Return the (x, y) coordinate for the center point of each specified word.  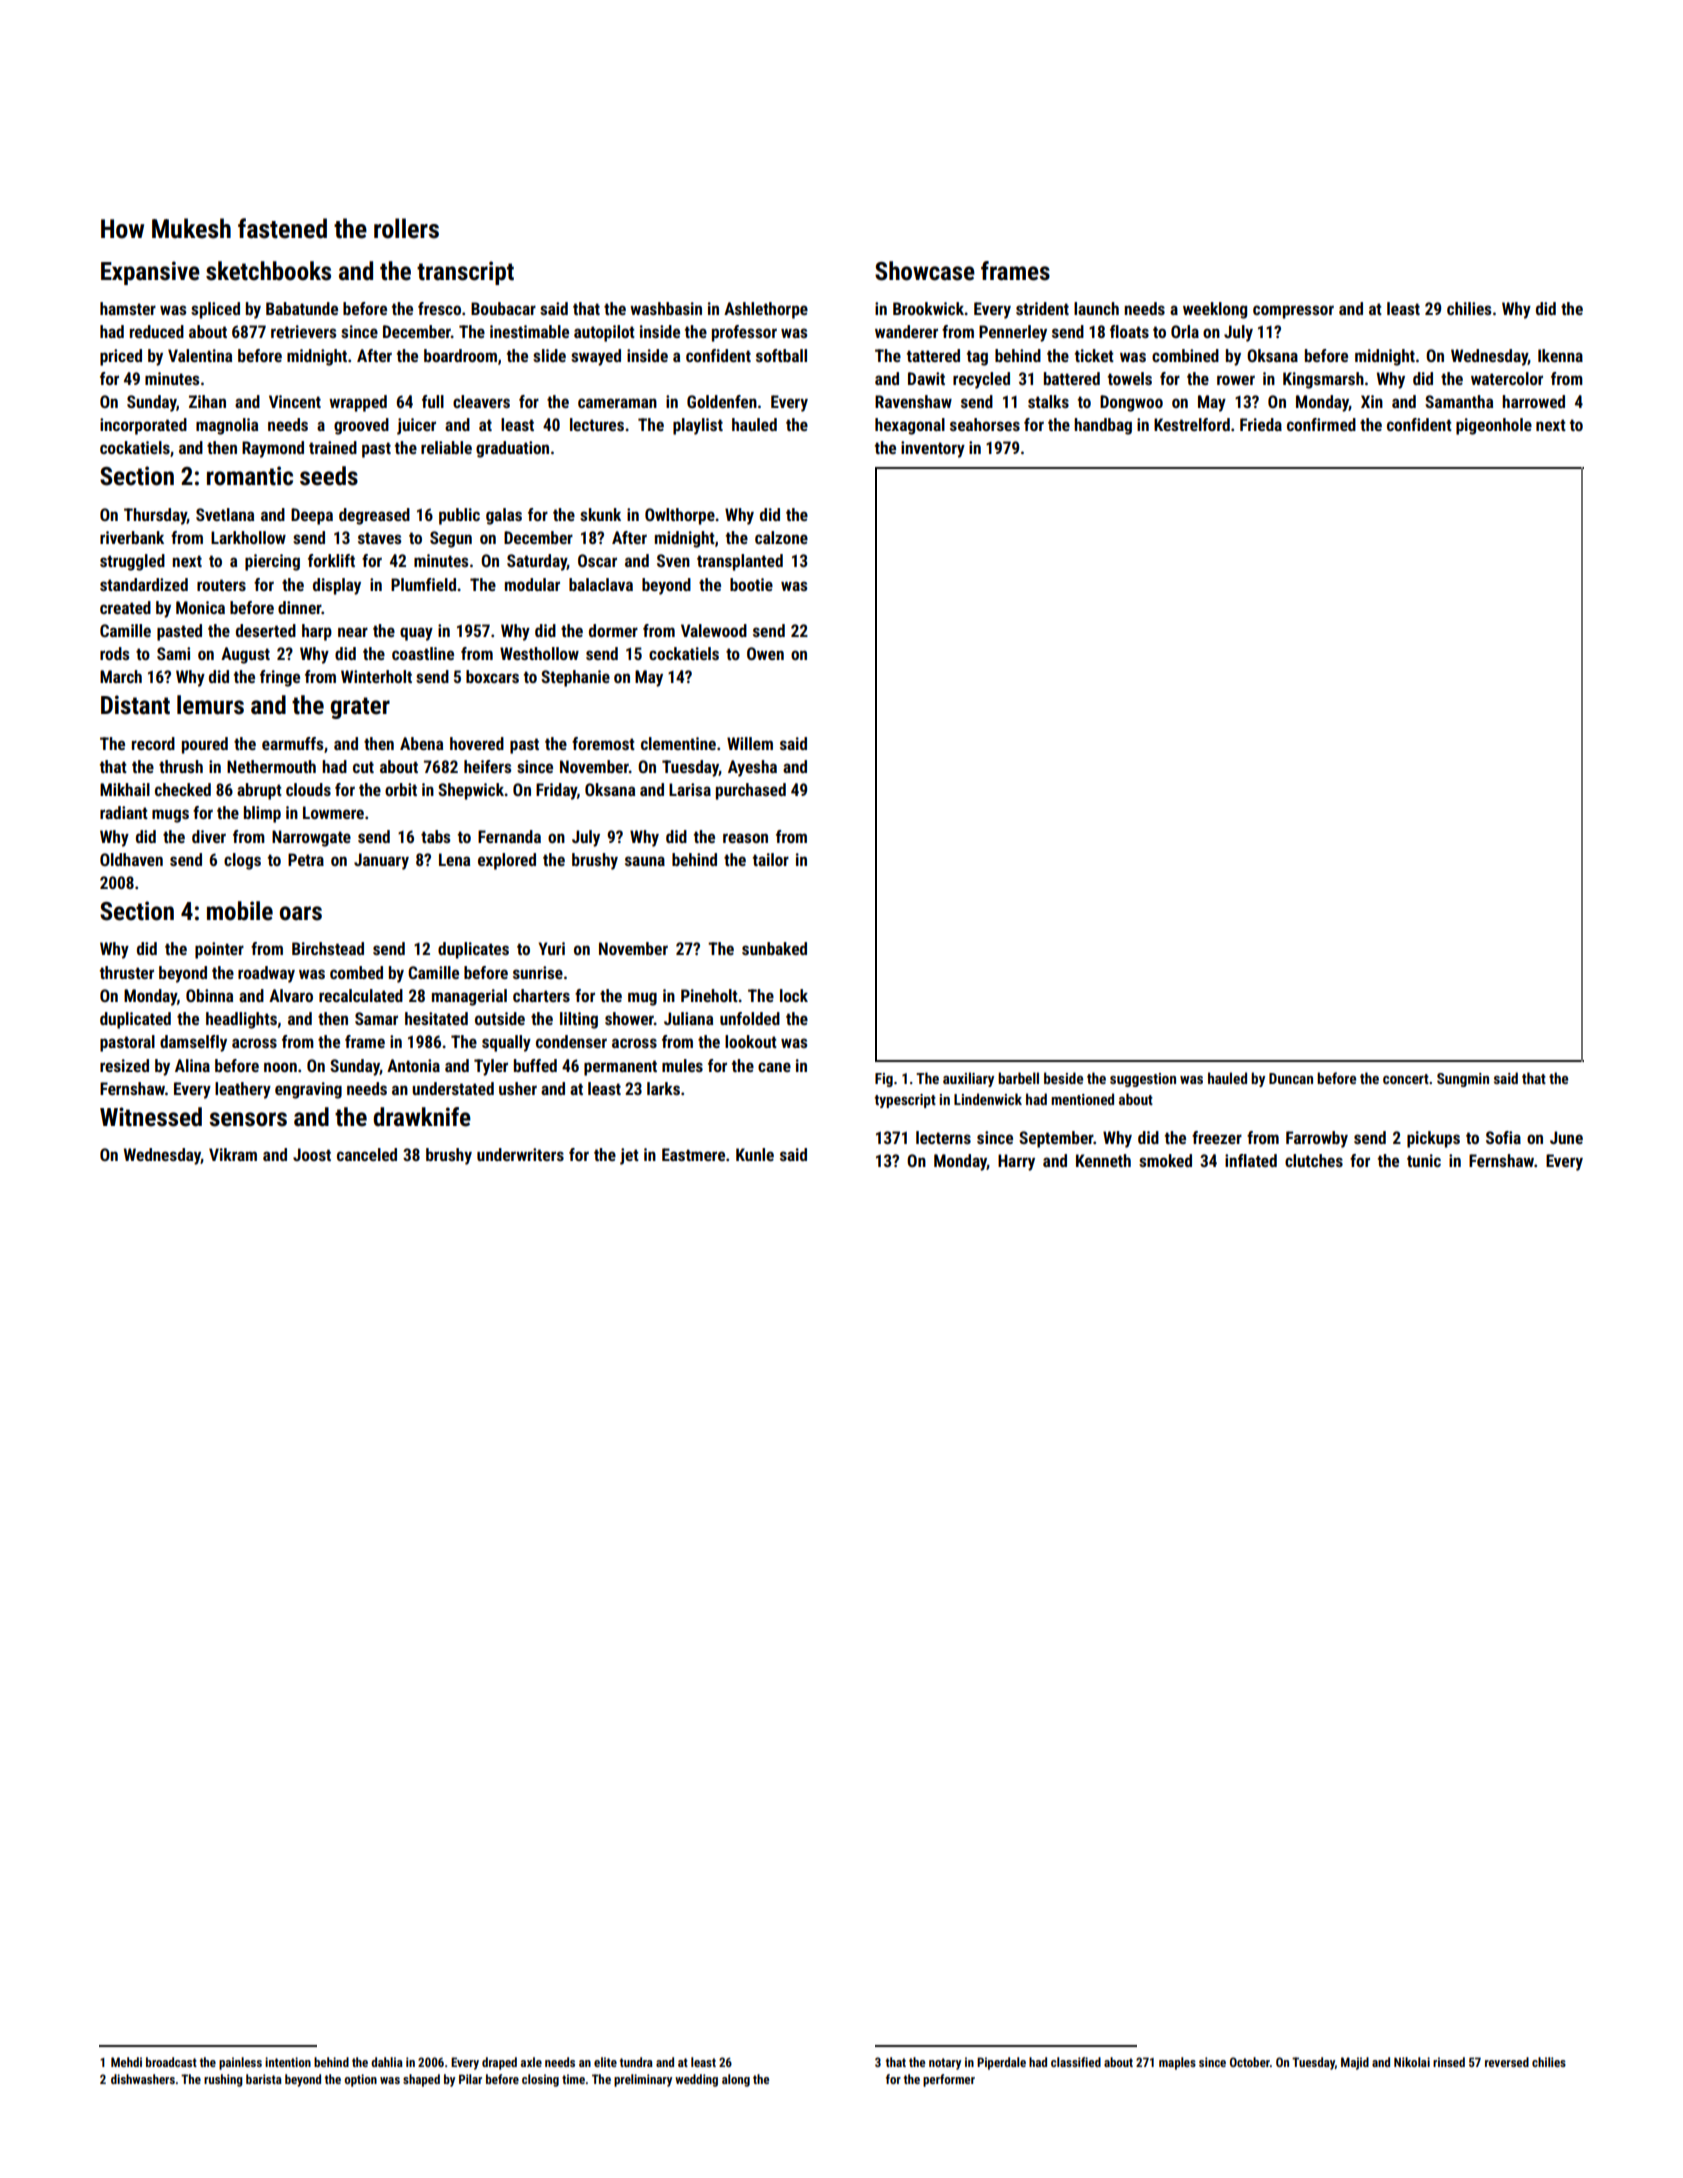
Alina (192, 1065)
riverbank (132, 537)
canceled (367, 1154)
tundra (636, 2062)
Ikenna (1560, 355)
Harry (1016, 1162)
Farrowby (1317, 1139)
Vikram (233, 1154)
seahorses (985, 424)
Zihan (207, 401)
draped (499, 2063)
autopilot (604, 333)
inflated (1251, 1160)
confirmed (1321, 424)
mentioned (1082, 1099)
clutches (1314, 1160)
